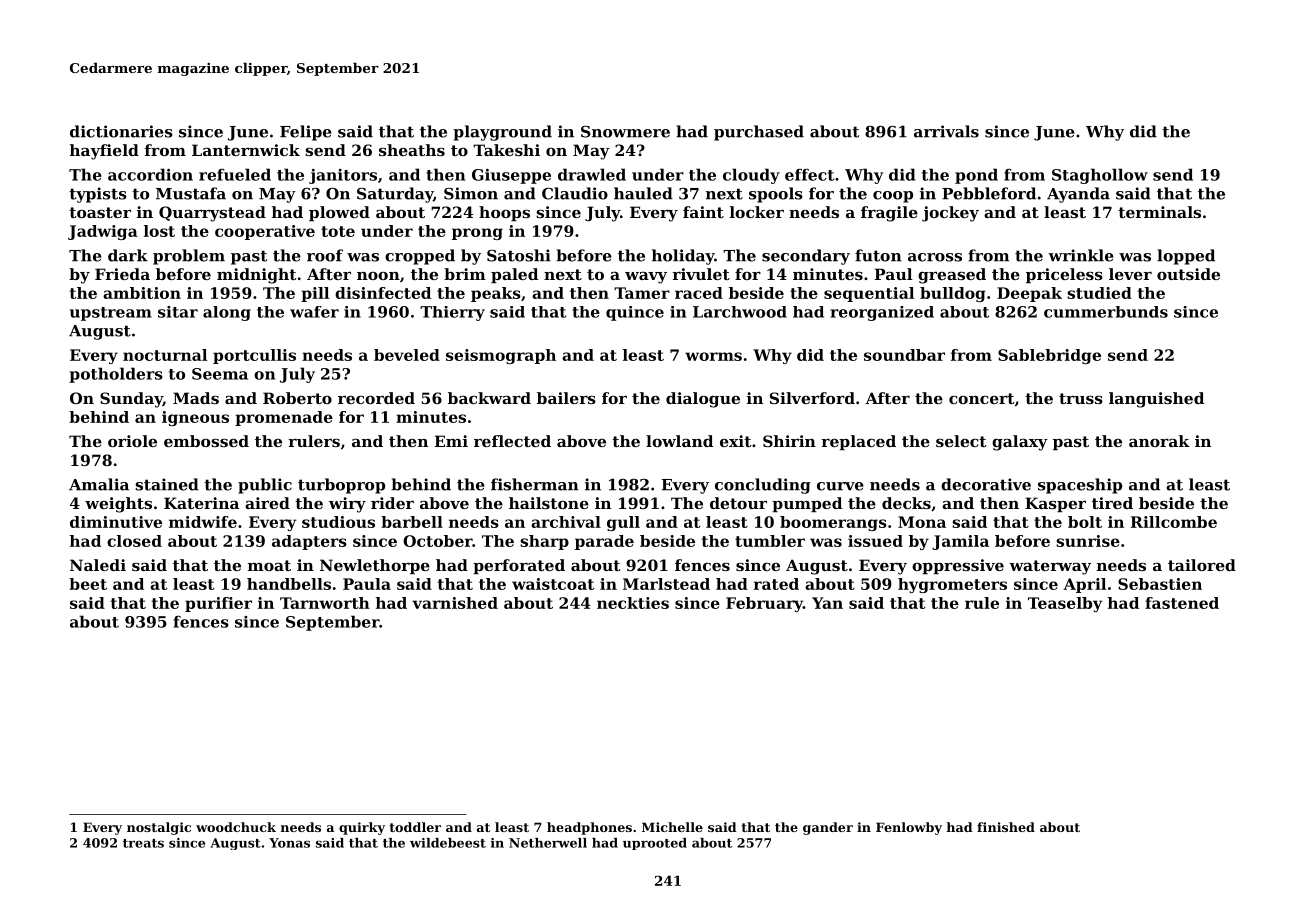 The image size is (1308, 924). Describe the element at coordinates (672, 827) in the image. I see `Michelle` at that location.
